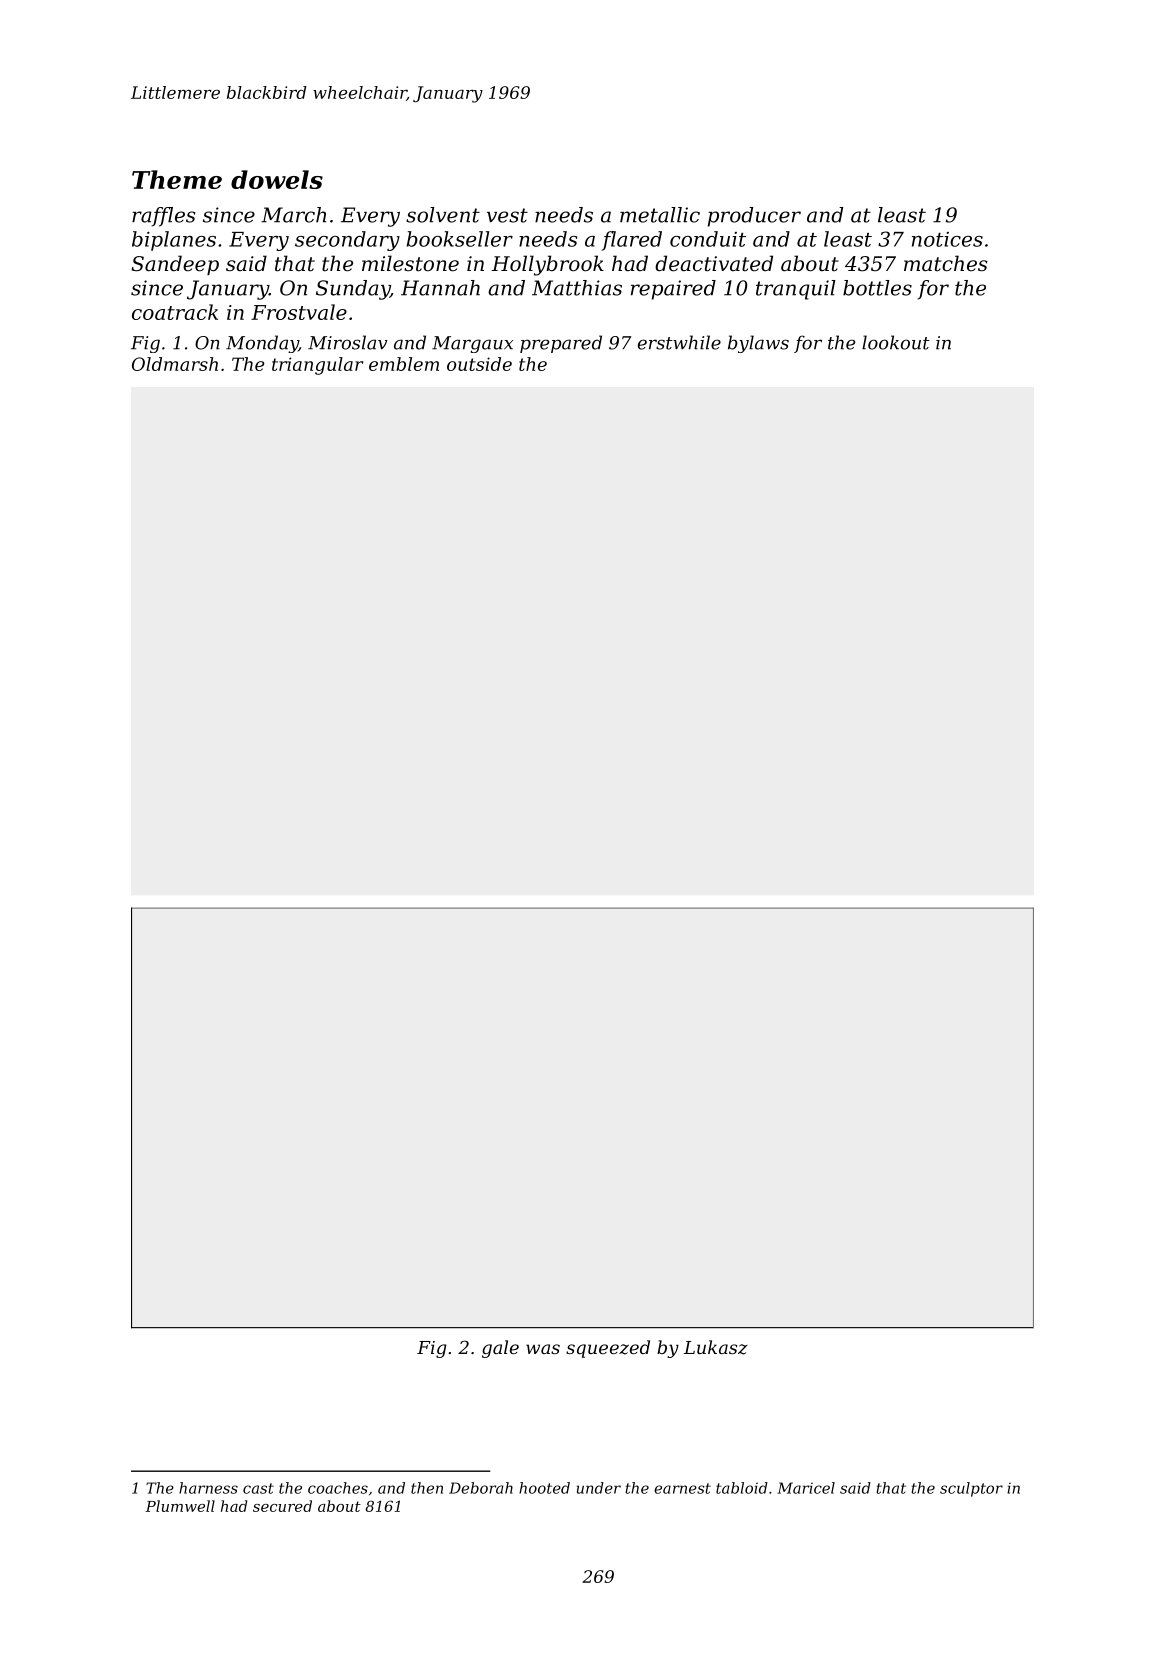  Describe the element at coordinates (262, 344) in the image. I see `Monday` at that location.
